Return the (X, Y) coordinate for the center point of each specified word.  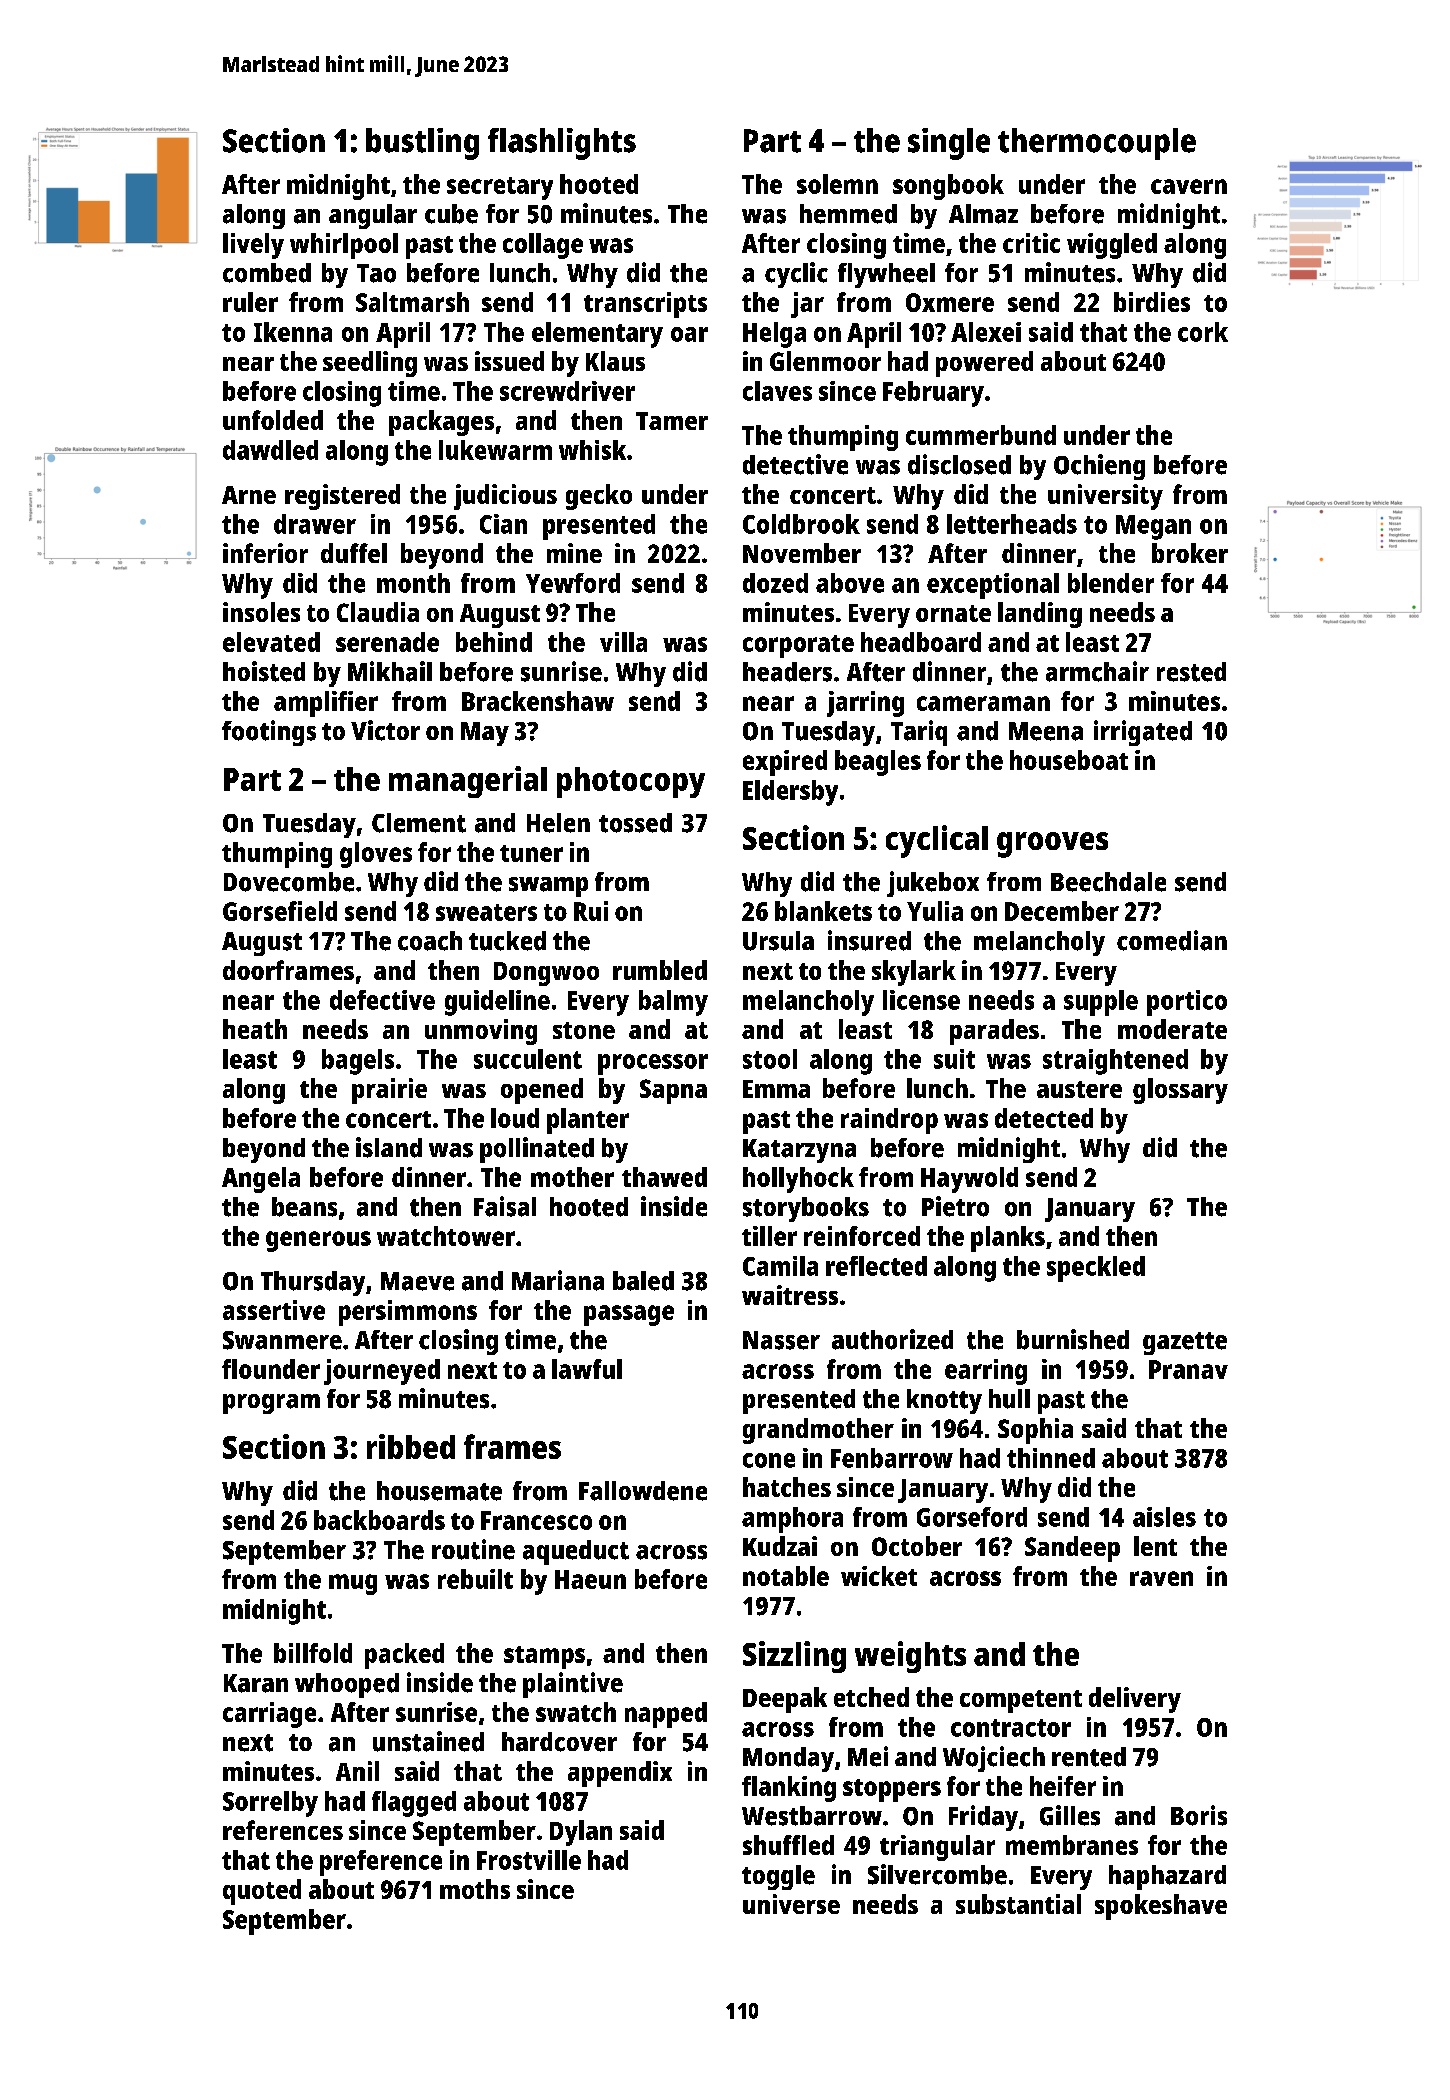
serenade (387, 642)
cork (1203, 332)
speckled (1096, 1269)
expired (785, 763)
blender (1111, 583)
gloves (376, 855)
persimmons (408, 1313)
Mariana (558, 1280)
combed (267, 273)
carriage (269, 1715)
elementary (597, 335)
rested (1191, 672)
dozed (775, 583)
